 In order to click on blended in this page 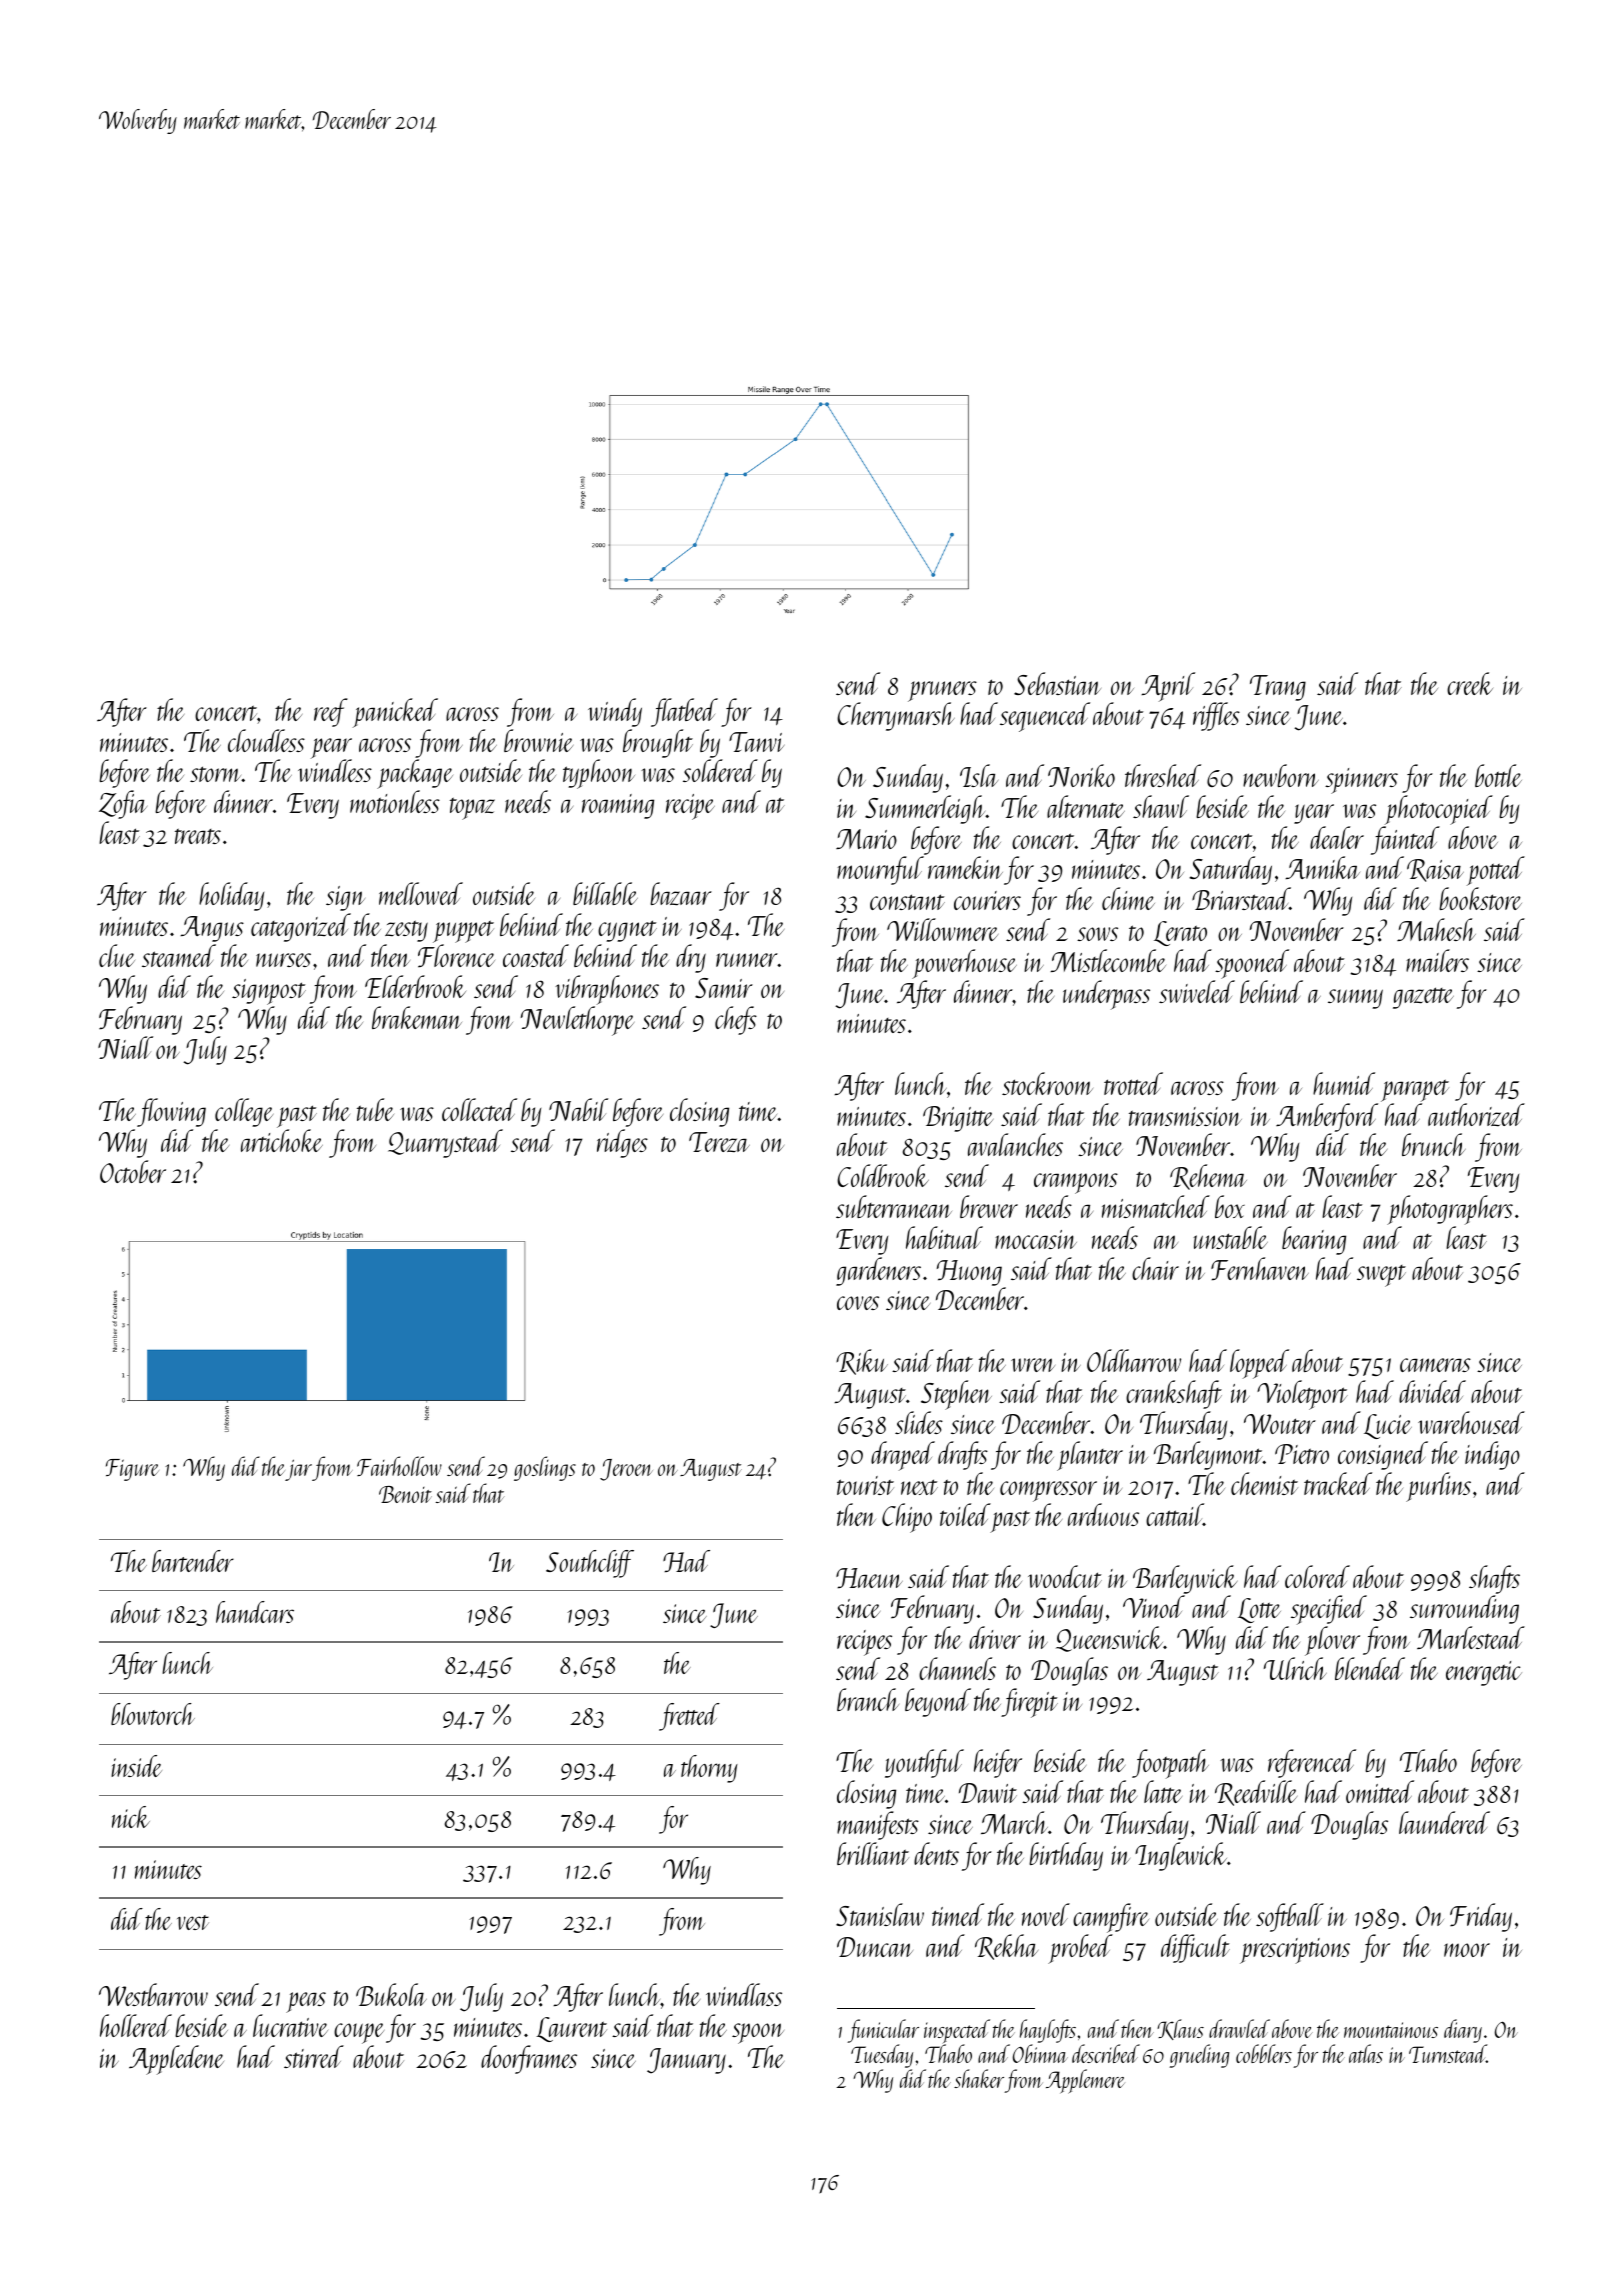, I will do `click(1370, 1668)`.
